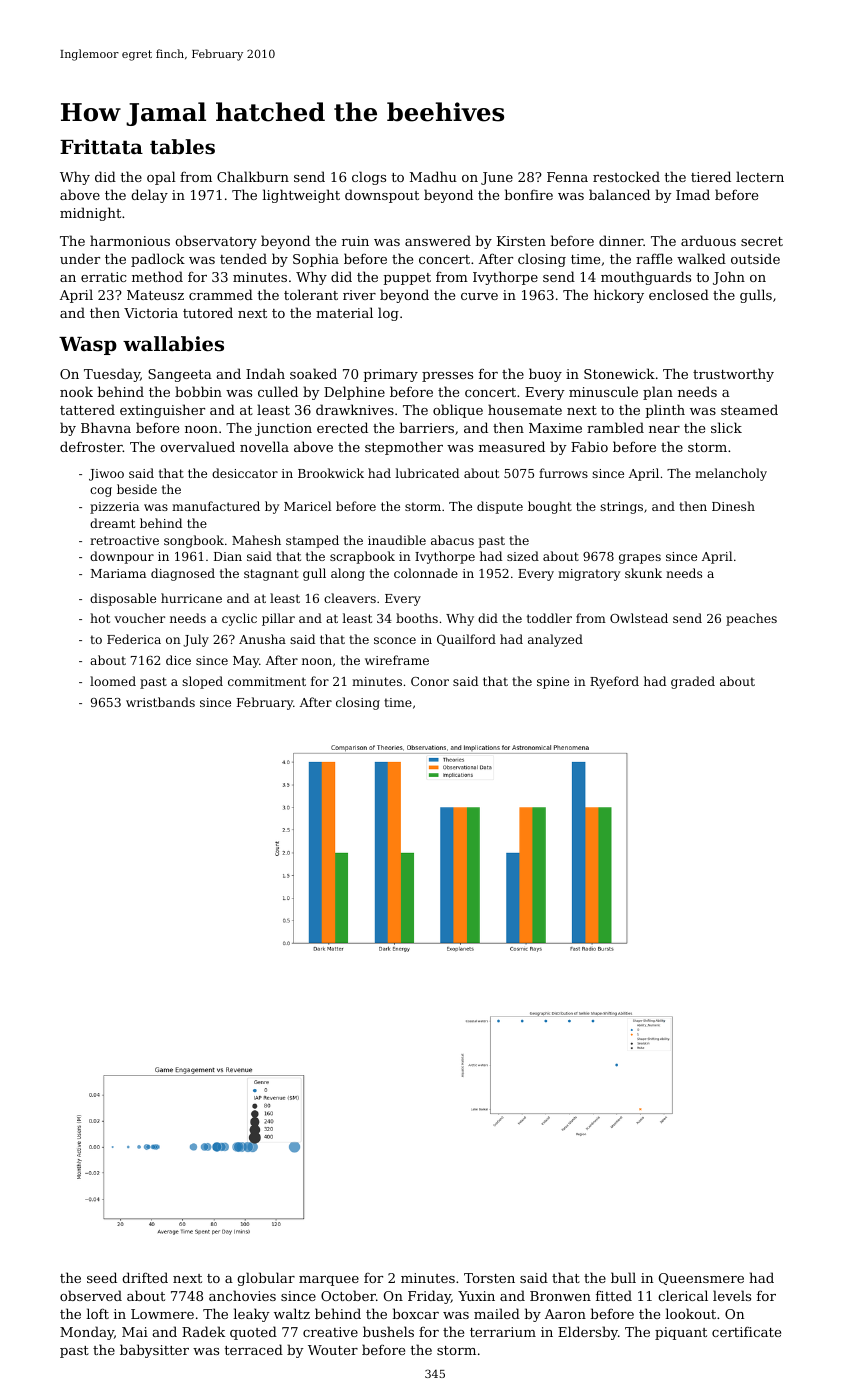 The image size is (849, 1400). What do you see at coordinates (221, 294) in the screenshot?
I see `crammed` at bounding box center [221, 294].
